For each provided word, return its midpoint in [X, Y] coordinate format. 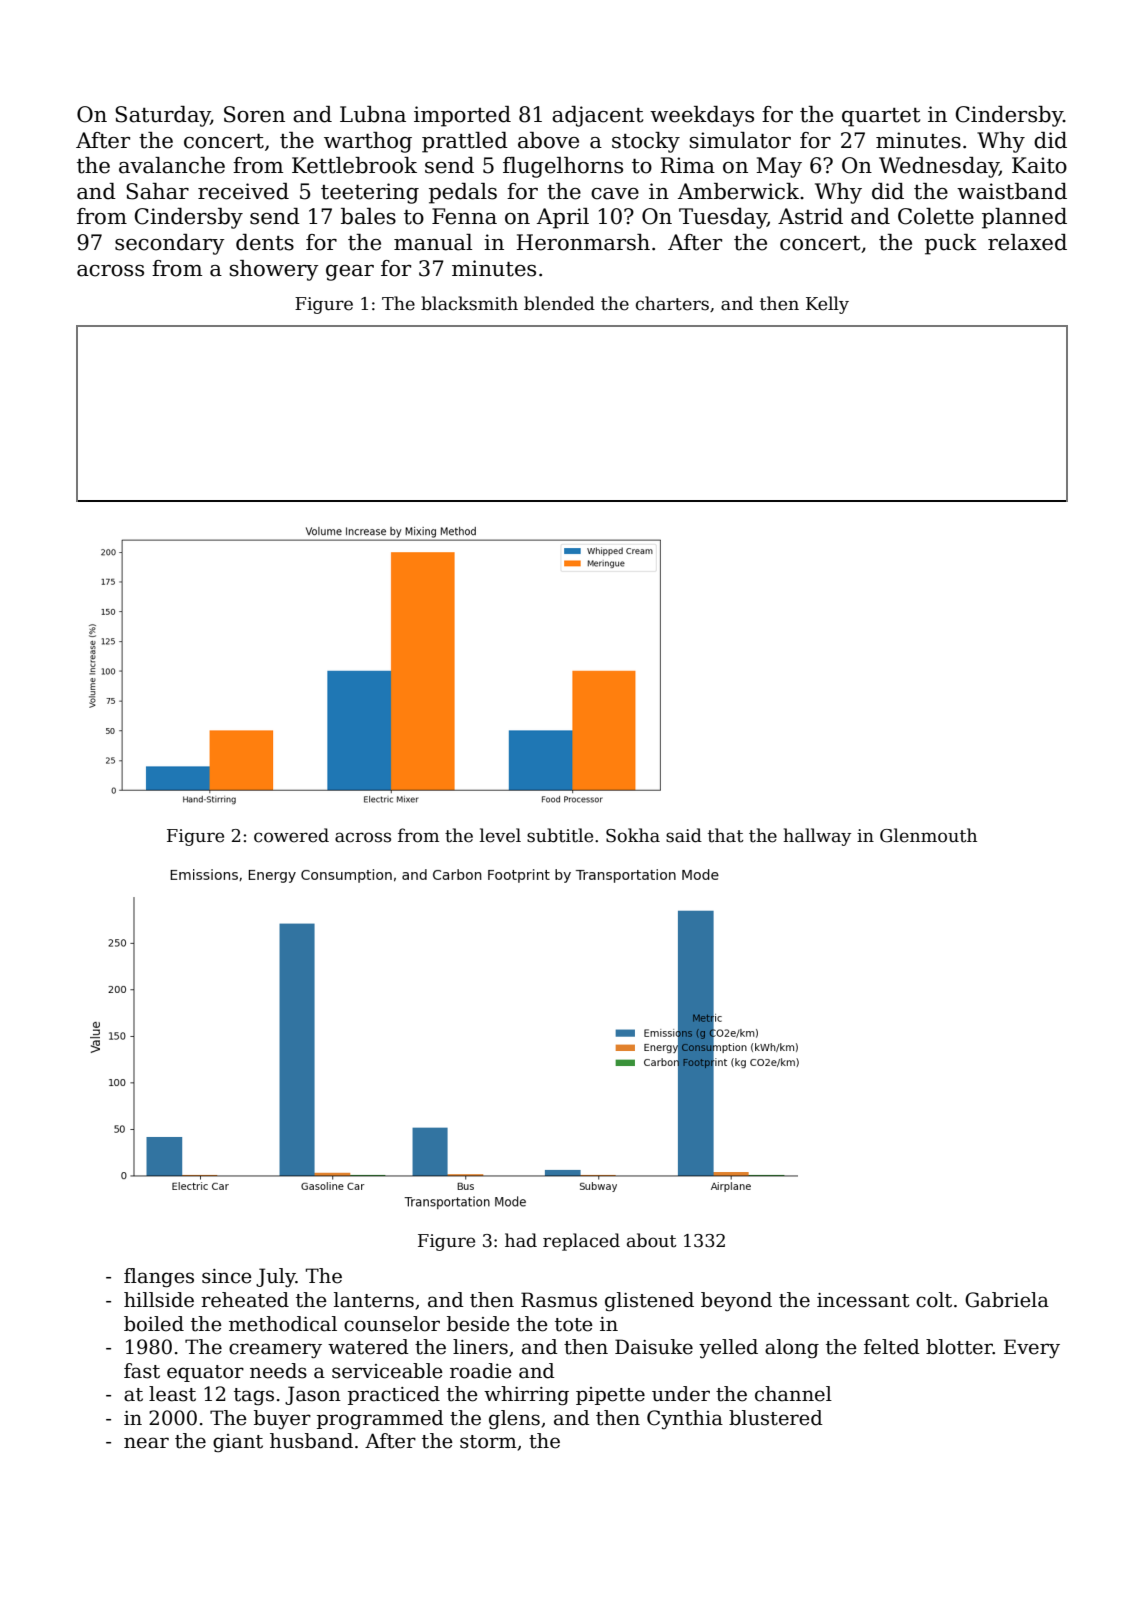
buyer [282, 1419]
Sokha [633, 835]
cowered [291, 835]
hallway [817, 837]
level [500, 835]
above [548, 140]
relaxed [1027, 242]
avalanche [172, 165]
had [521, 1240]
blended [559, 303]
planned [1024, 218]
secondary [170, 244]
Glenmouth [928, 835]
